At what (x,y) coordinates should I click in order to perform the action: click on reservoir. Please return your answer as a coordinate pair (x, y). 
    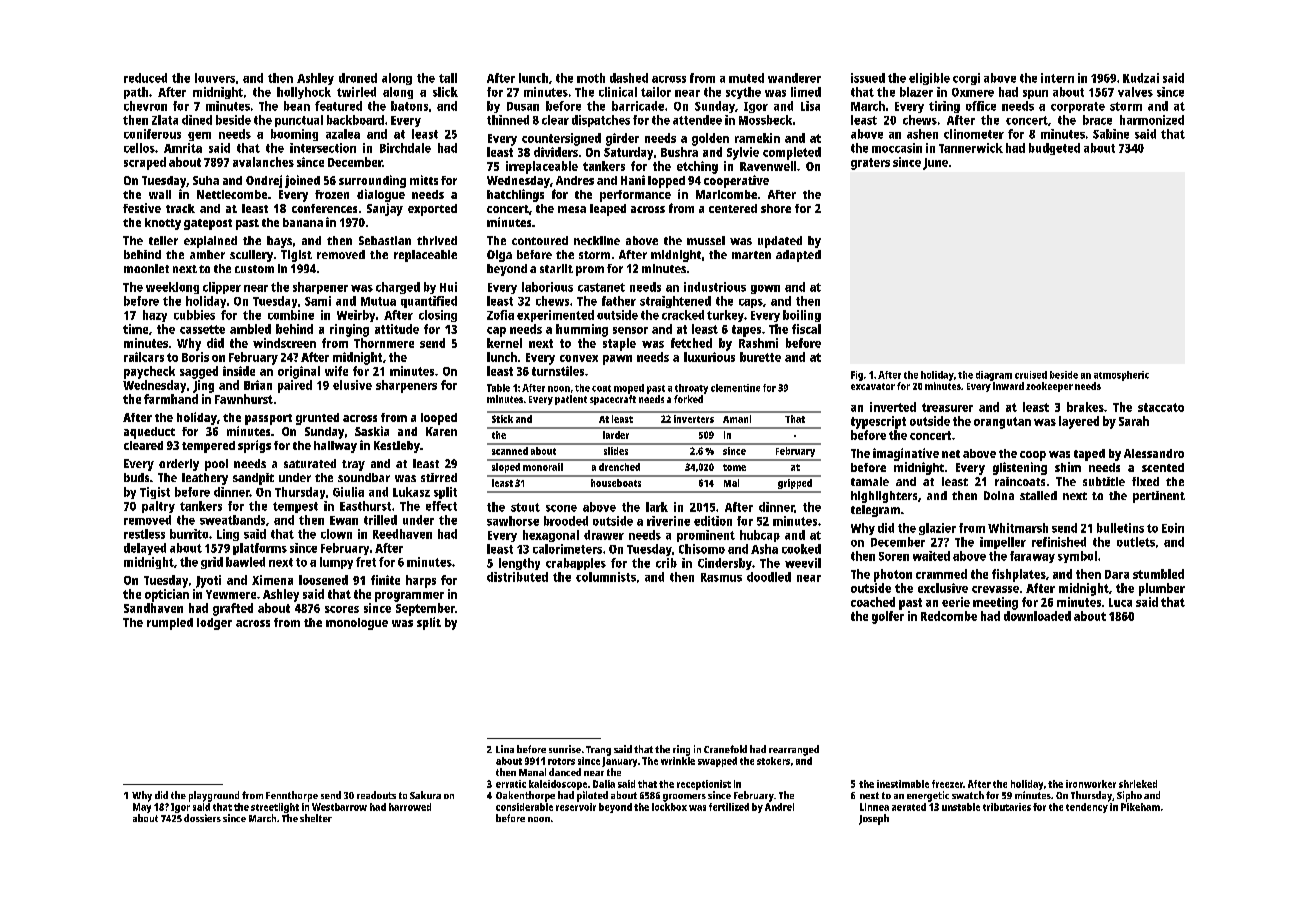
    Looking at the image, I should click on (576, 807).
